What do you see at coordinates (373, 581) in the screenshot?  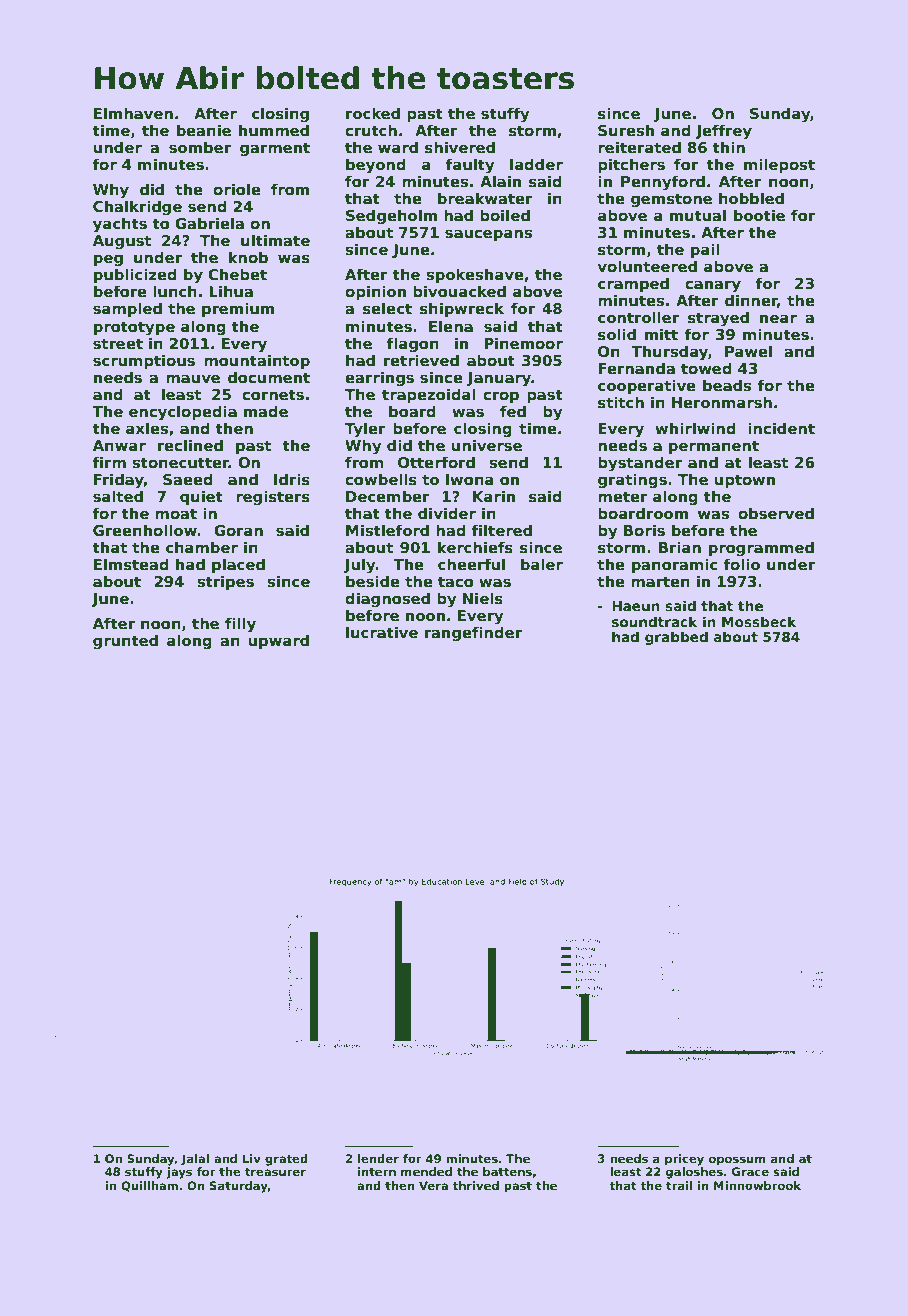 I see `beside` at bounding box center [373, 581].
